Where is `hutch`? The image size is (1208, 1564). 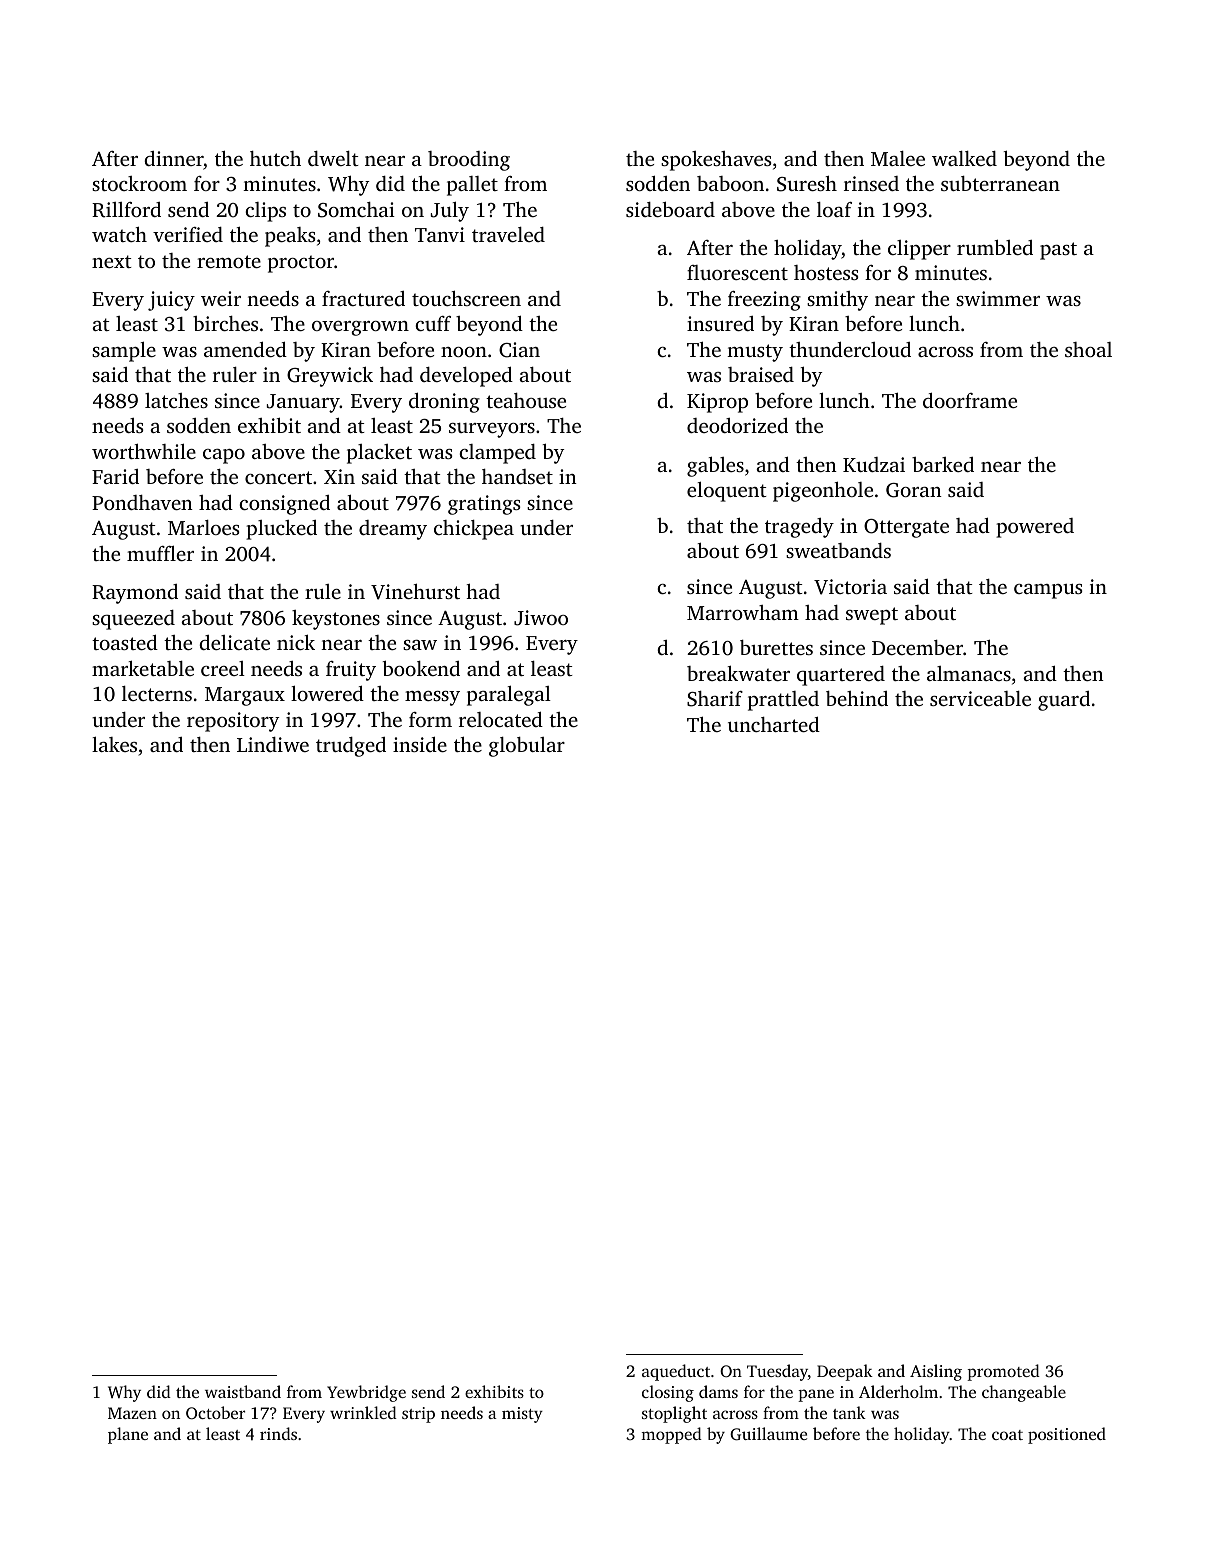
hutch is located at coordinates (275, 158).
